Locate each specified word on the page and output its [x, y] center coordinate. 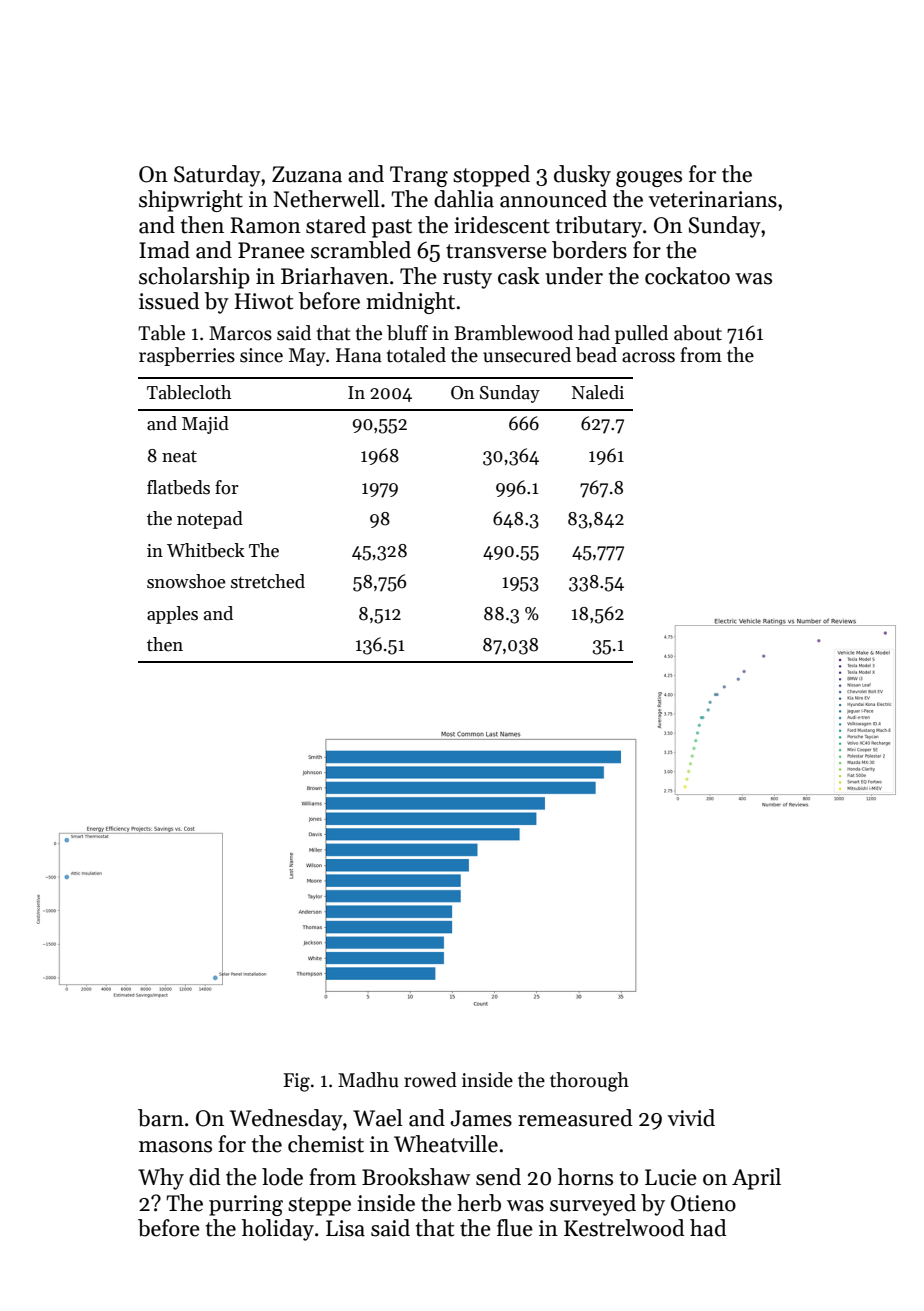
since [261, 355]
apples [172, 615]
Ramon [265, 225]
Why [161, 1179]
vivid [691, 1118]
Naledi [598, 392]
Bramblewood [513, 333]
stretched [268, 581]
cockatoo [687, 276]
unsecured [527, 355]
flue [515, 1228]
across [648, 357]
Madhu [368, 1080]
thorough [589, 1082]
